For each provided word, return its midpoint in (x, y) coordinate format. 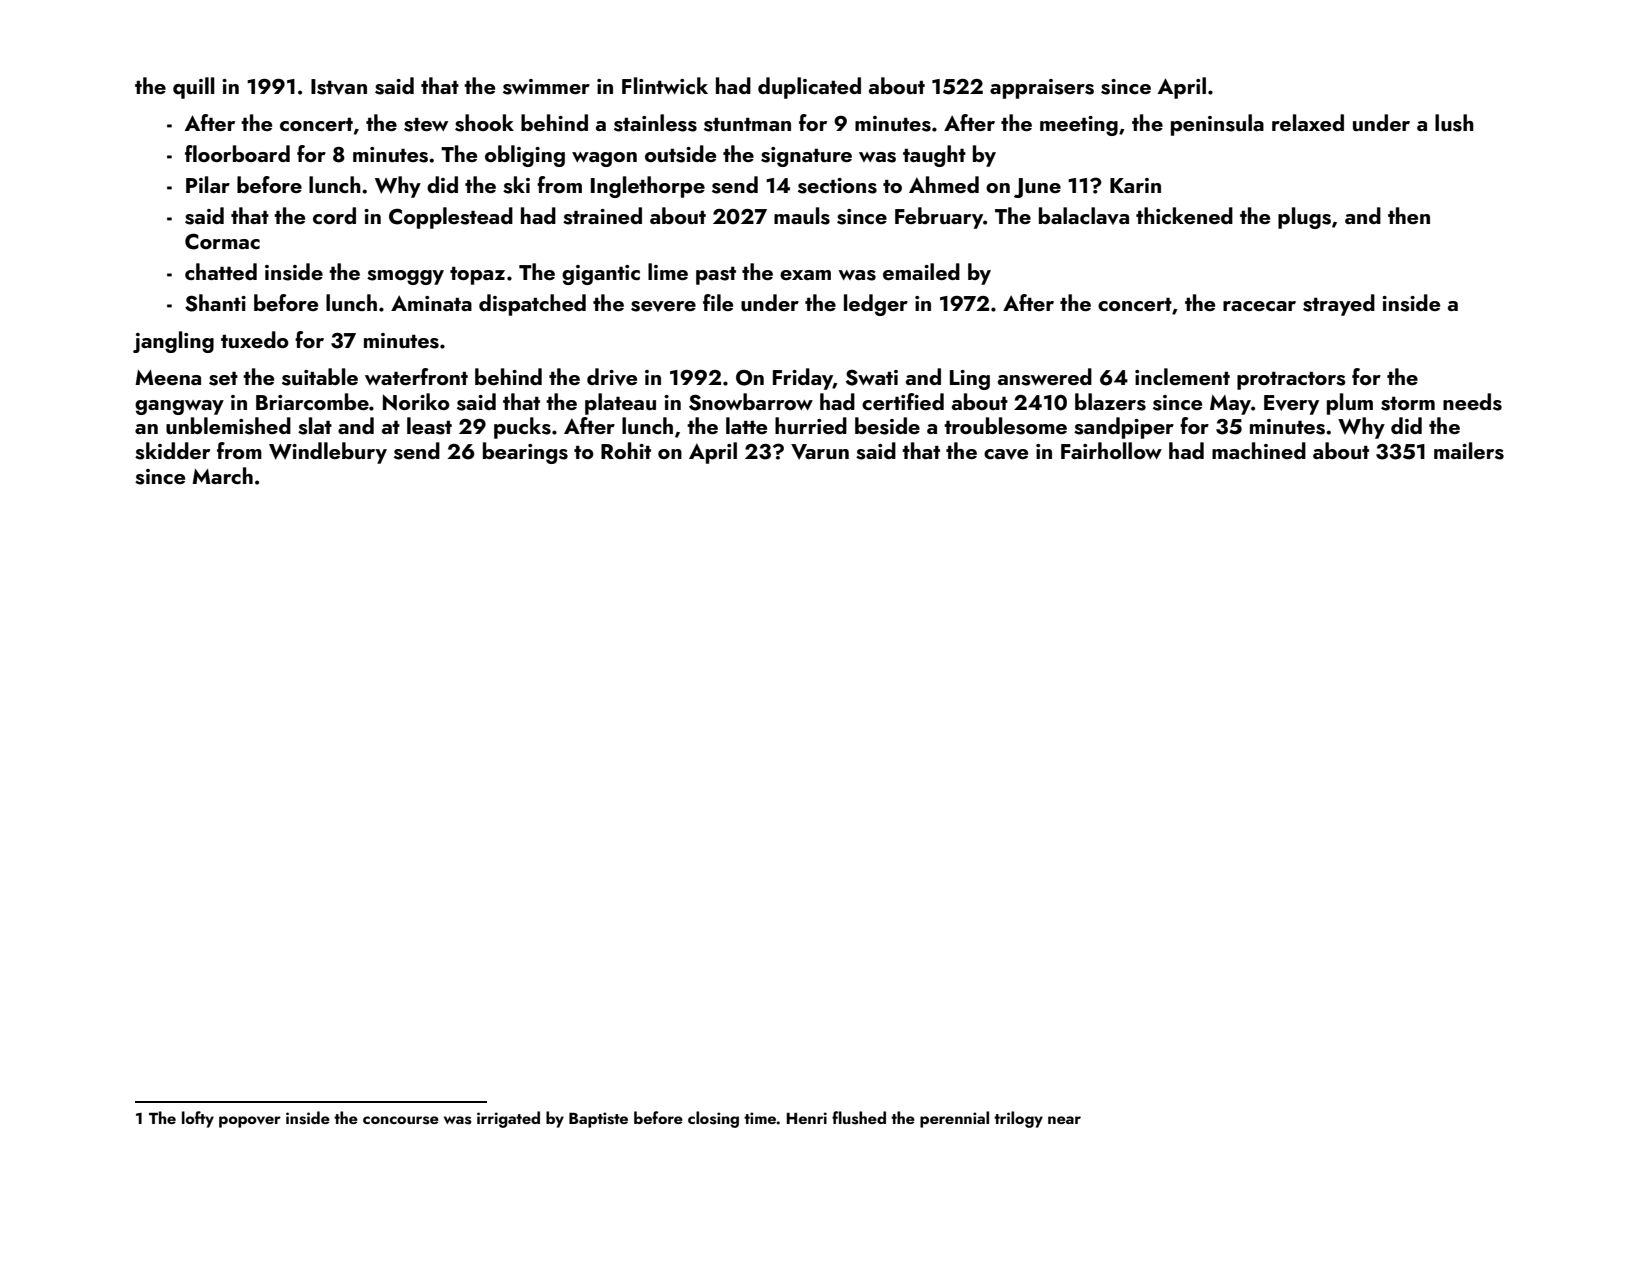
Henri (807, 1118)
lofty (198, 1119)
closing (713, 1119)
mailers (1469, 451)
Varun (820, 452)
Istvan (339, 87)
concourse (401, 1120)
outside (680, 154)
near (1064, 1120)
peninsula (1217, 125)
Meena (168, 377)
